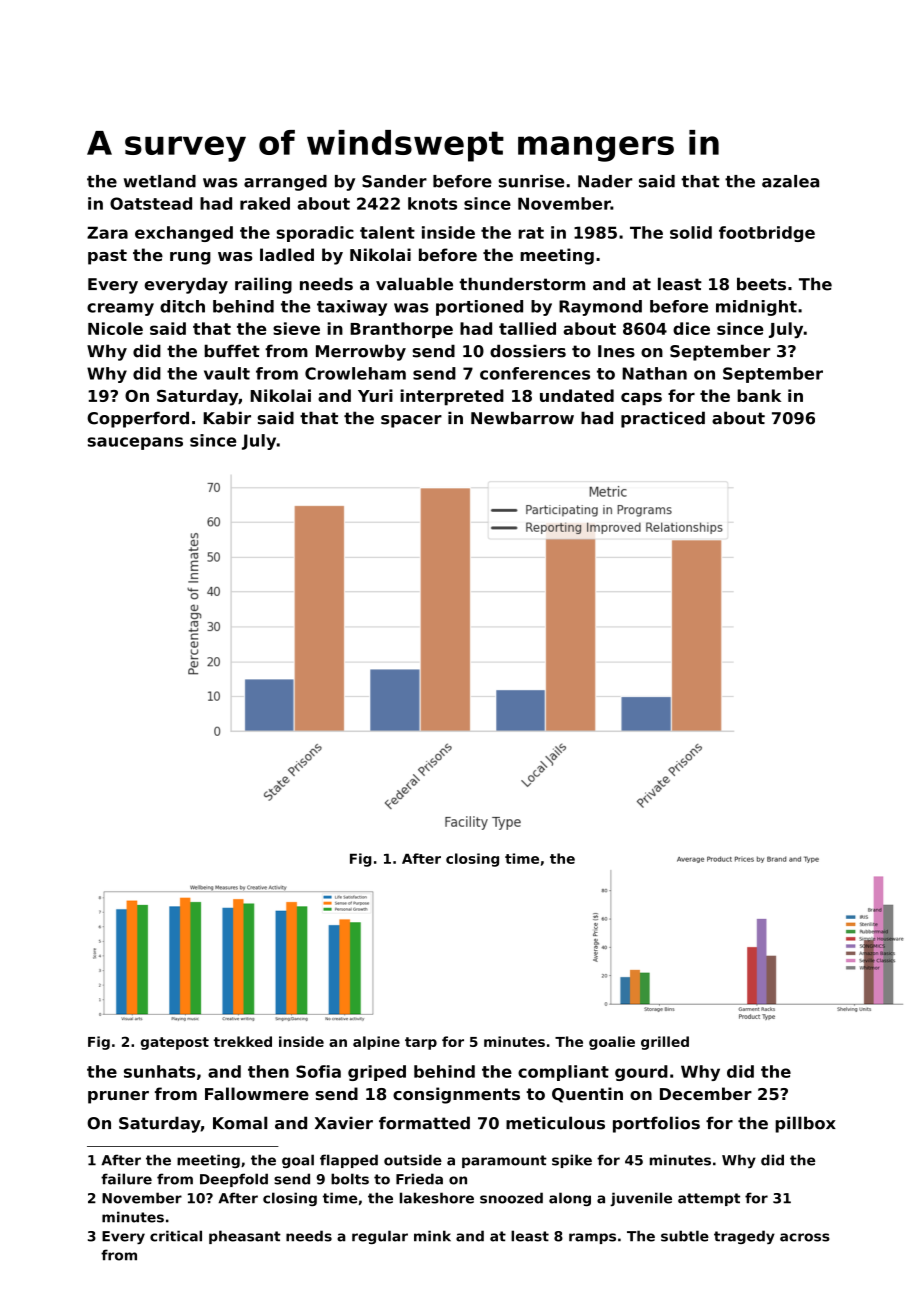 The width and height of the screenshot is (924, 1308). I want to click on tarp, so click(421, 1043).
